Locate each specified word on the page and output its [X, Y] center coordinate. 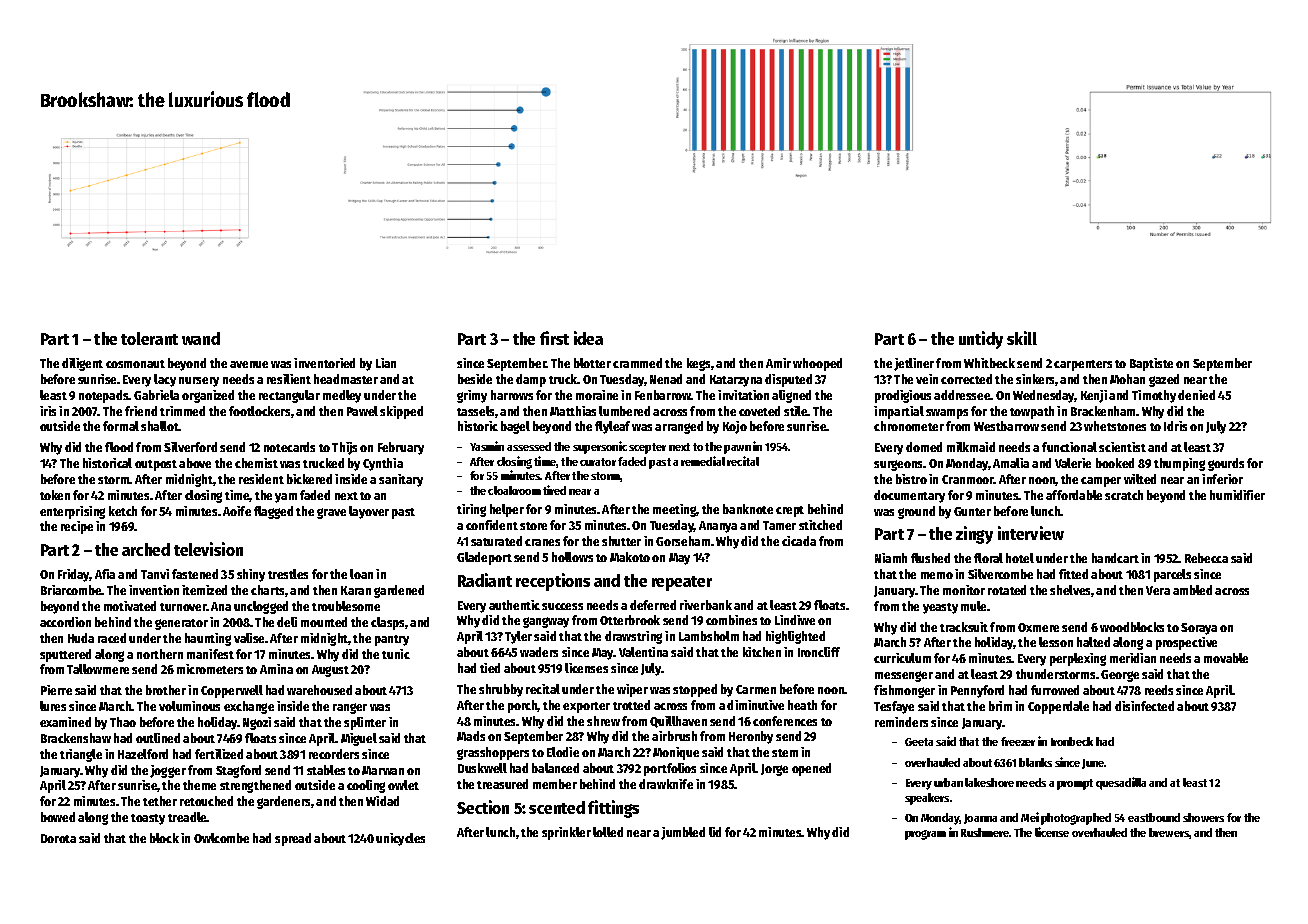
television [208, 549]
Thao [123, 722]
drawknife [666, 784]
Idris [1175, 426]
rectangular [289, 396]
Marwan [383, 770]
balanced [555, 768]
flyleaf [612, 427]
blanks [1035, 762]
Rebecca [1206, 558]
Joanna [980, 819]
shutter [621, 541]
